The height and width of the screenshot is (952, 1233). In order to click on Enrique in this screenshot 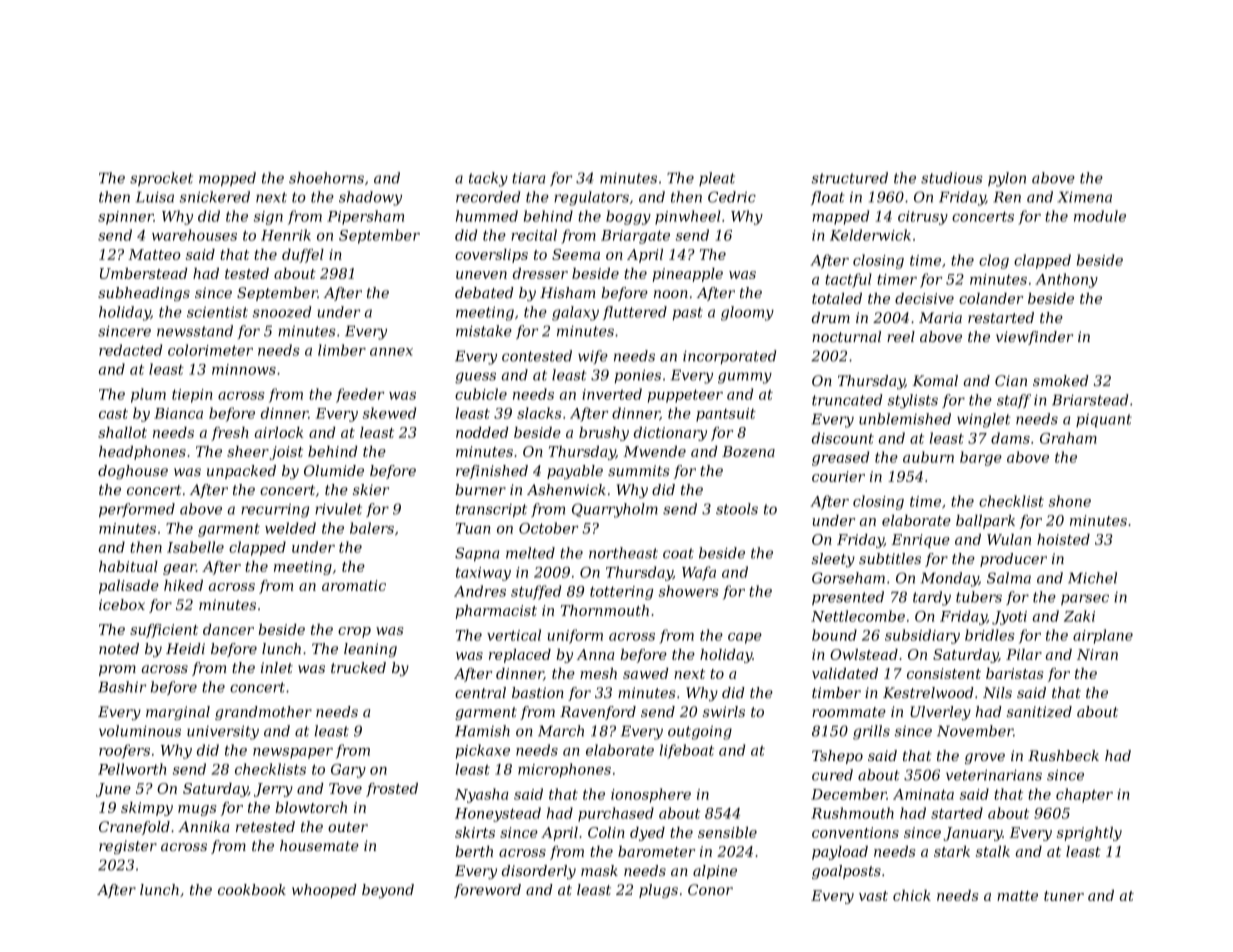, I will do `click(920, 541)`.
